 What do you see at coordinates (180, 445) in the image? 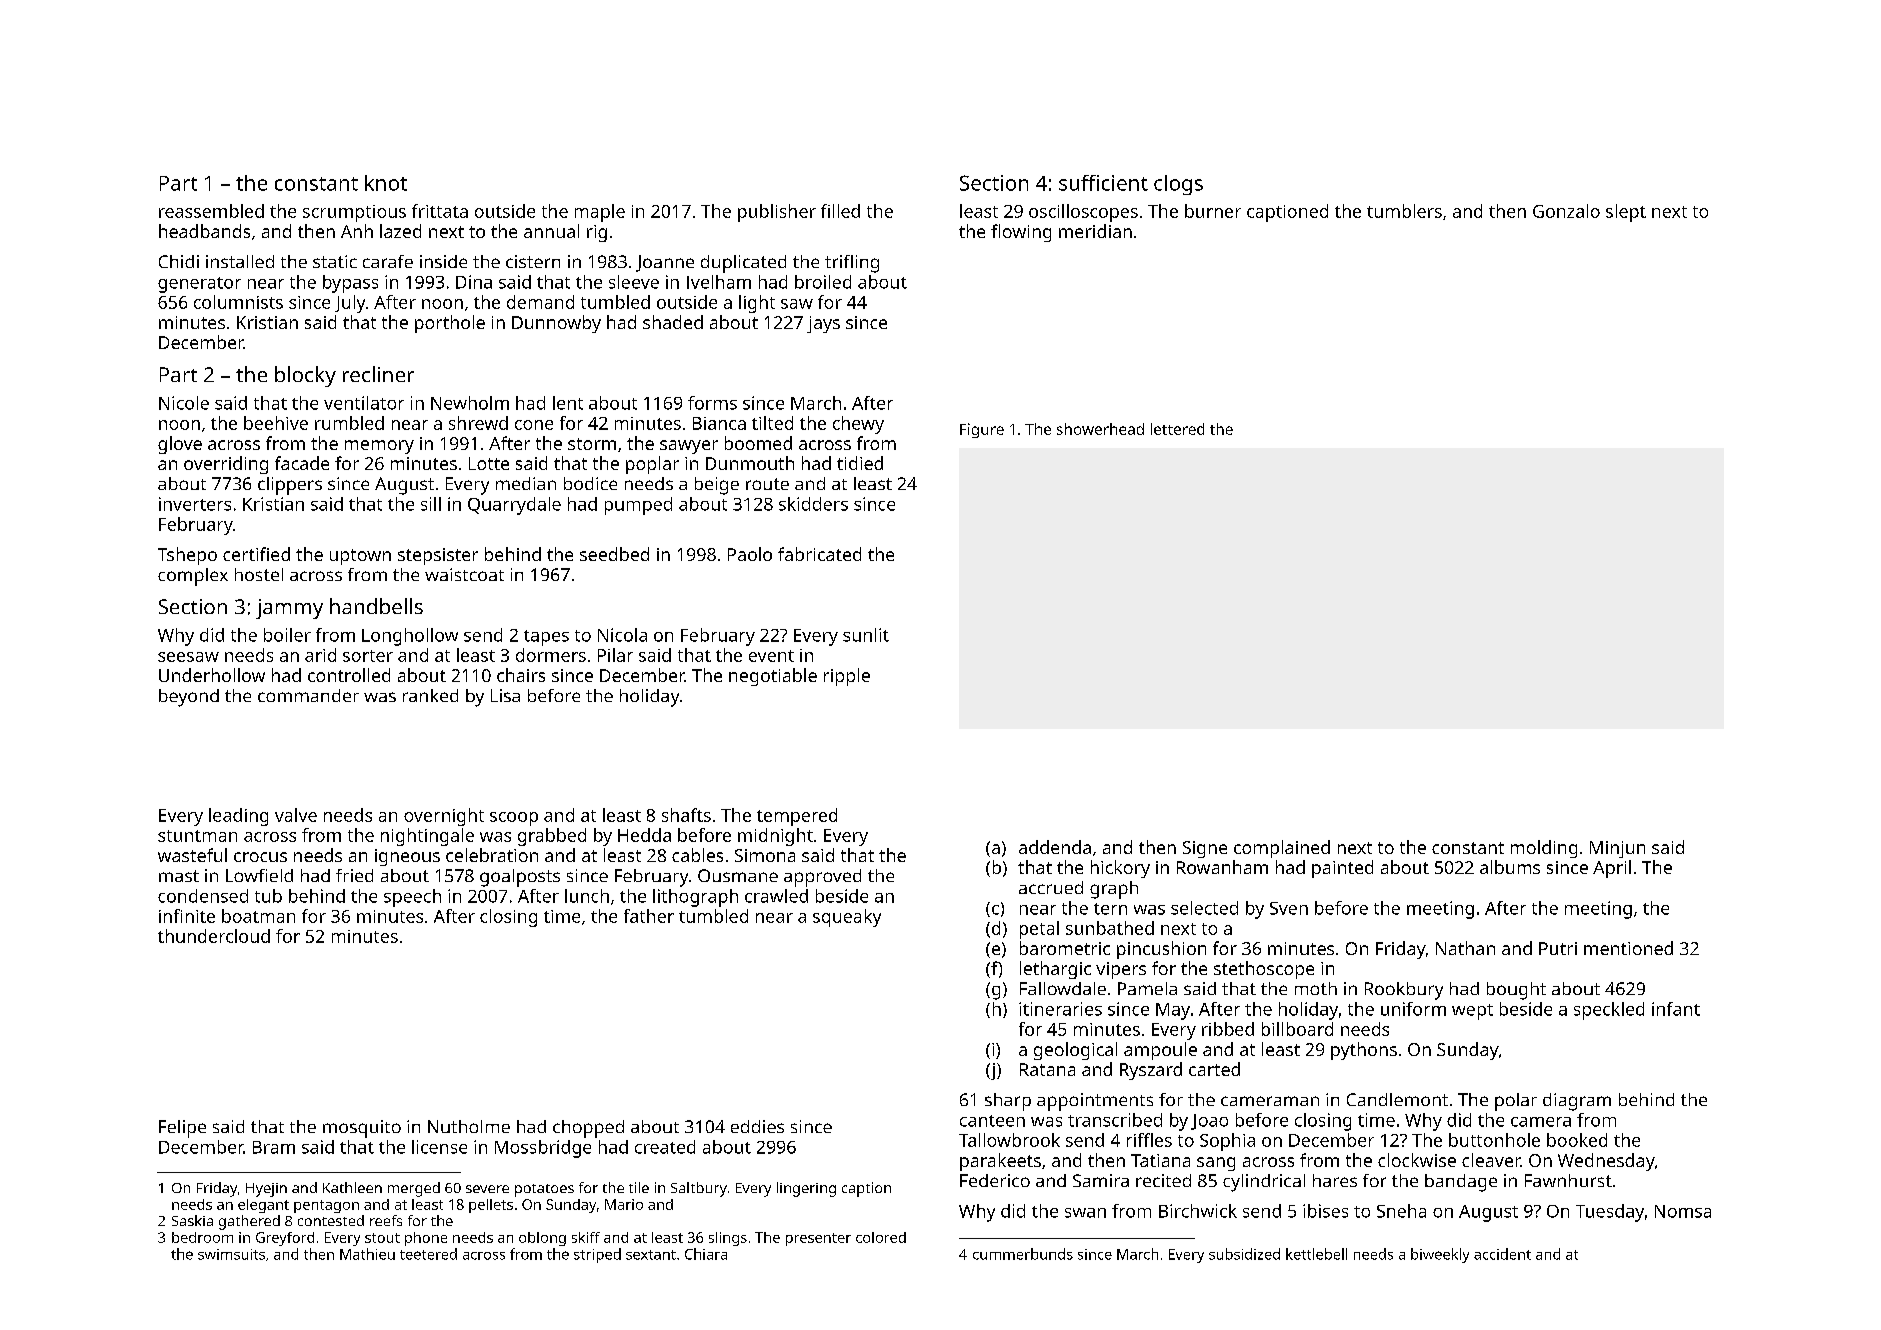
I see `glove` at bounding box center [180, 445].
